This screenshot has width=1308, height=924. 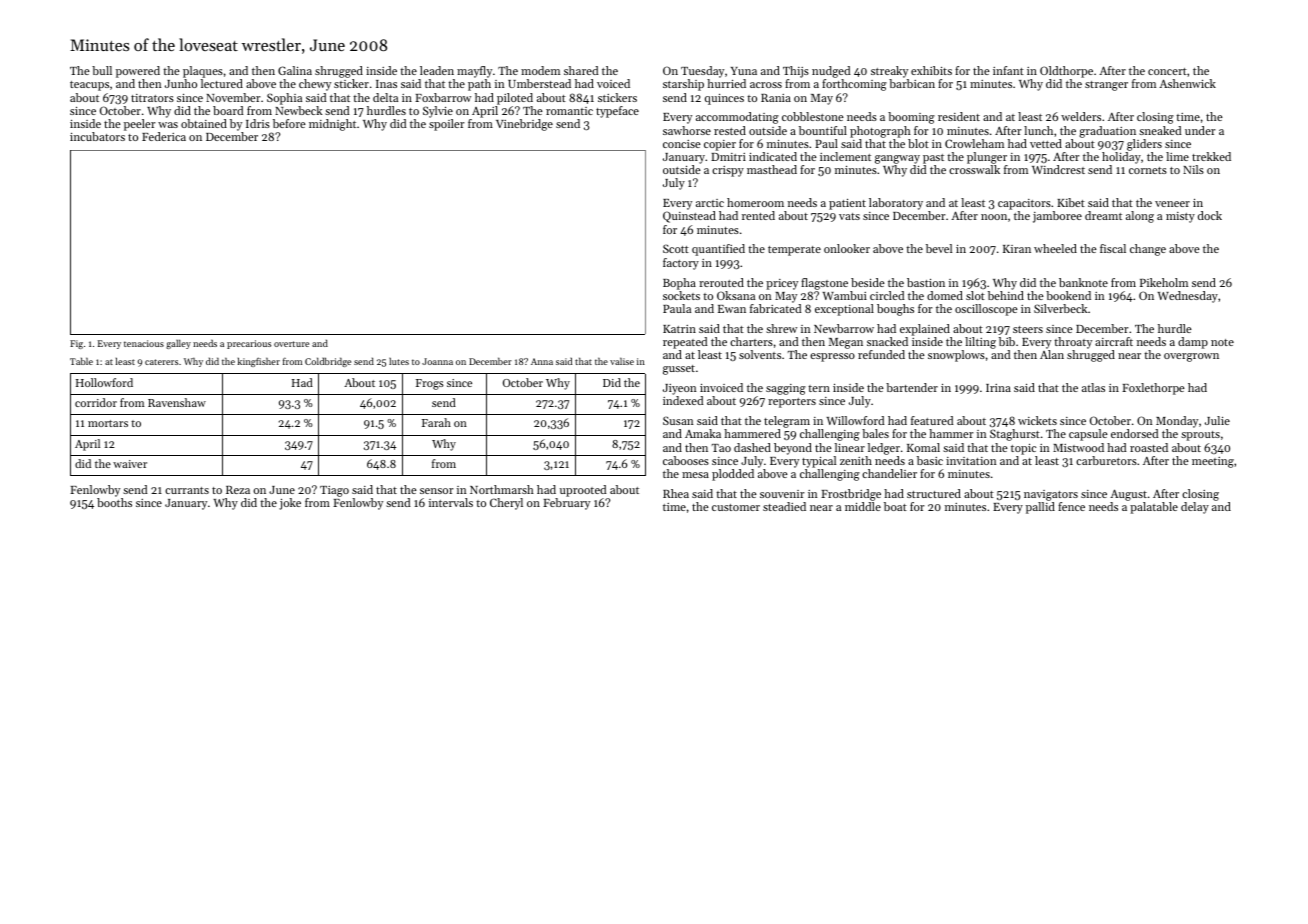 What do you see at coordinates (912, 387) in the screenshot?
I see `bartender` at bounding box center [912, 387].
